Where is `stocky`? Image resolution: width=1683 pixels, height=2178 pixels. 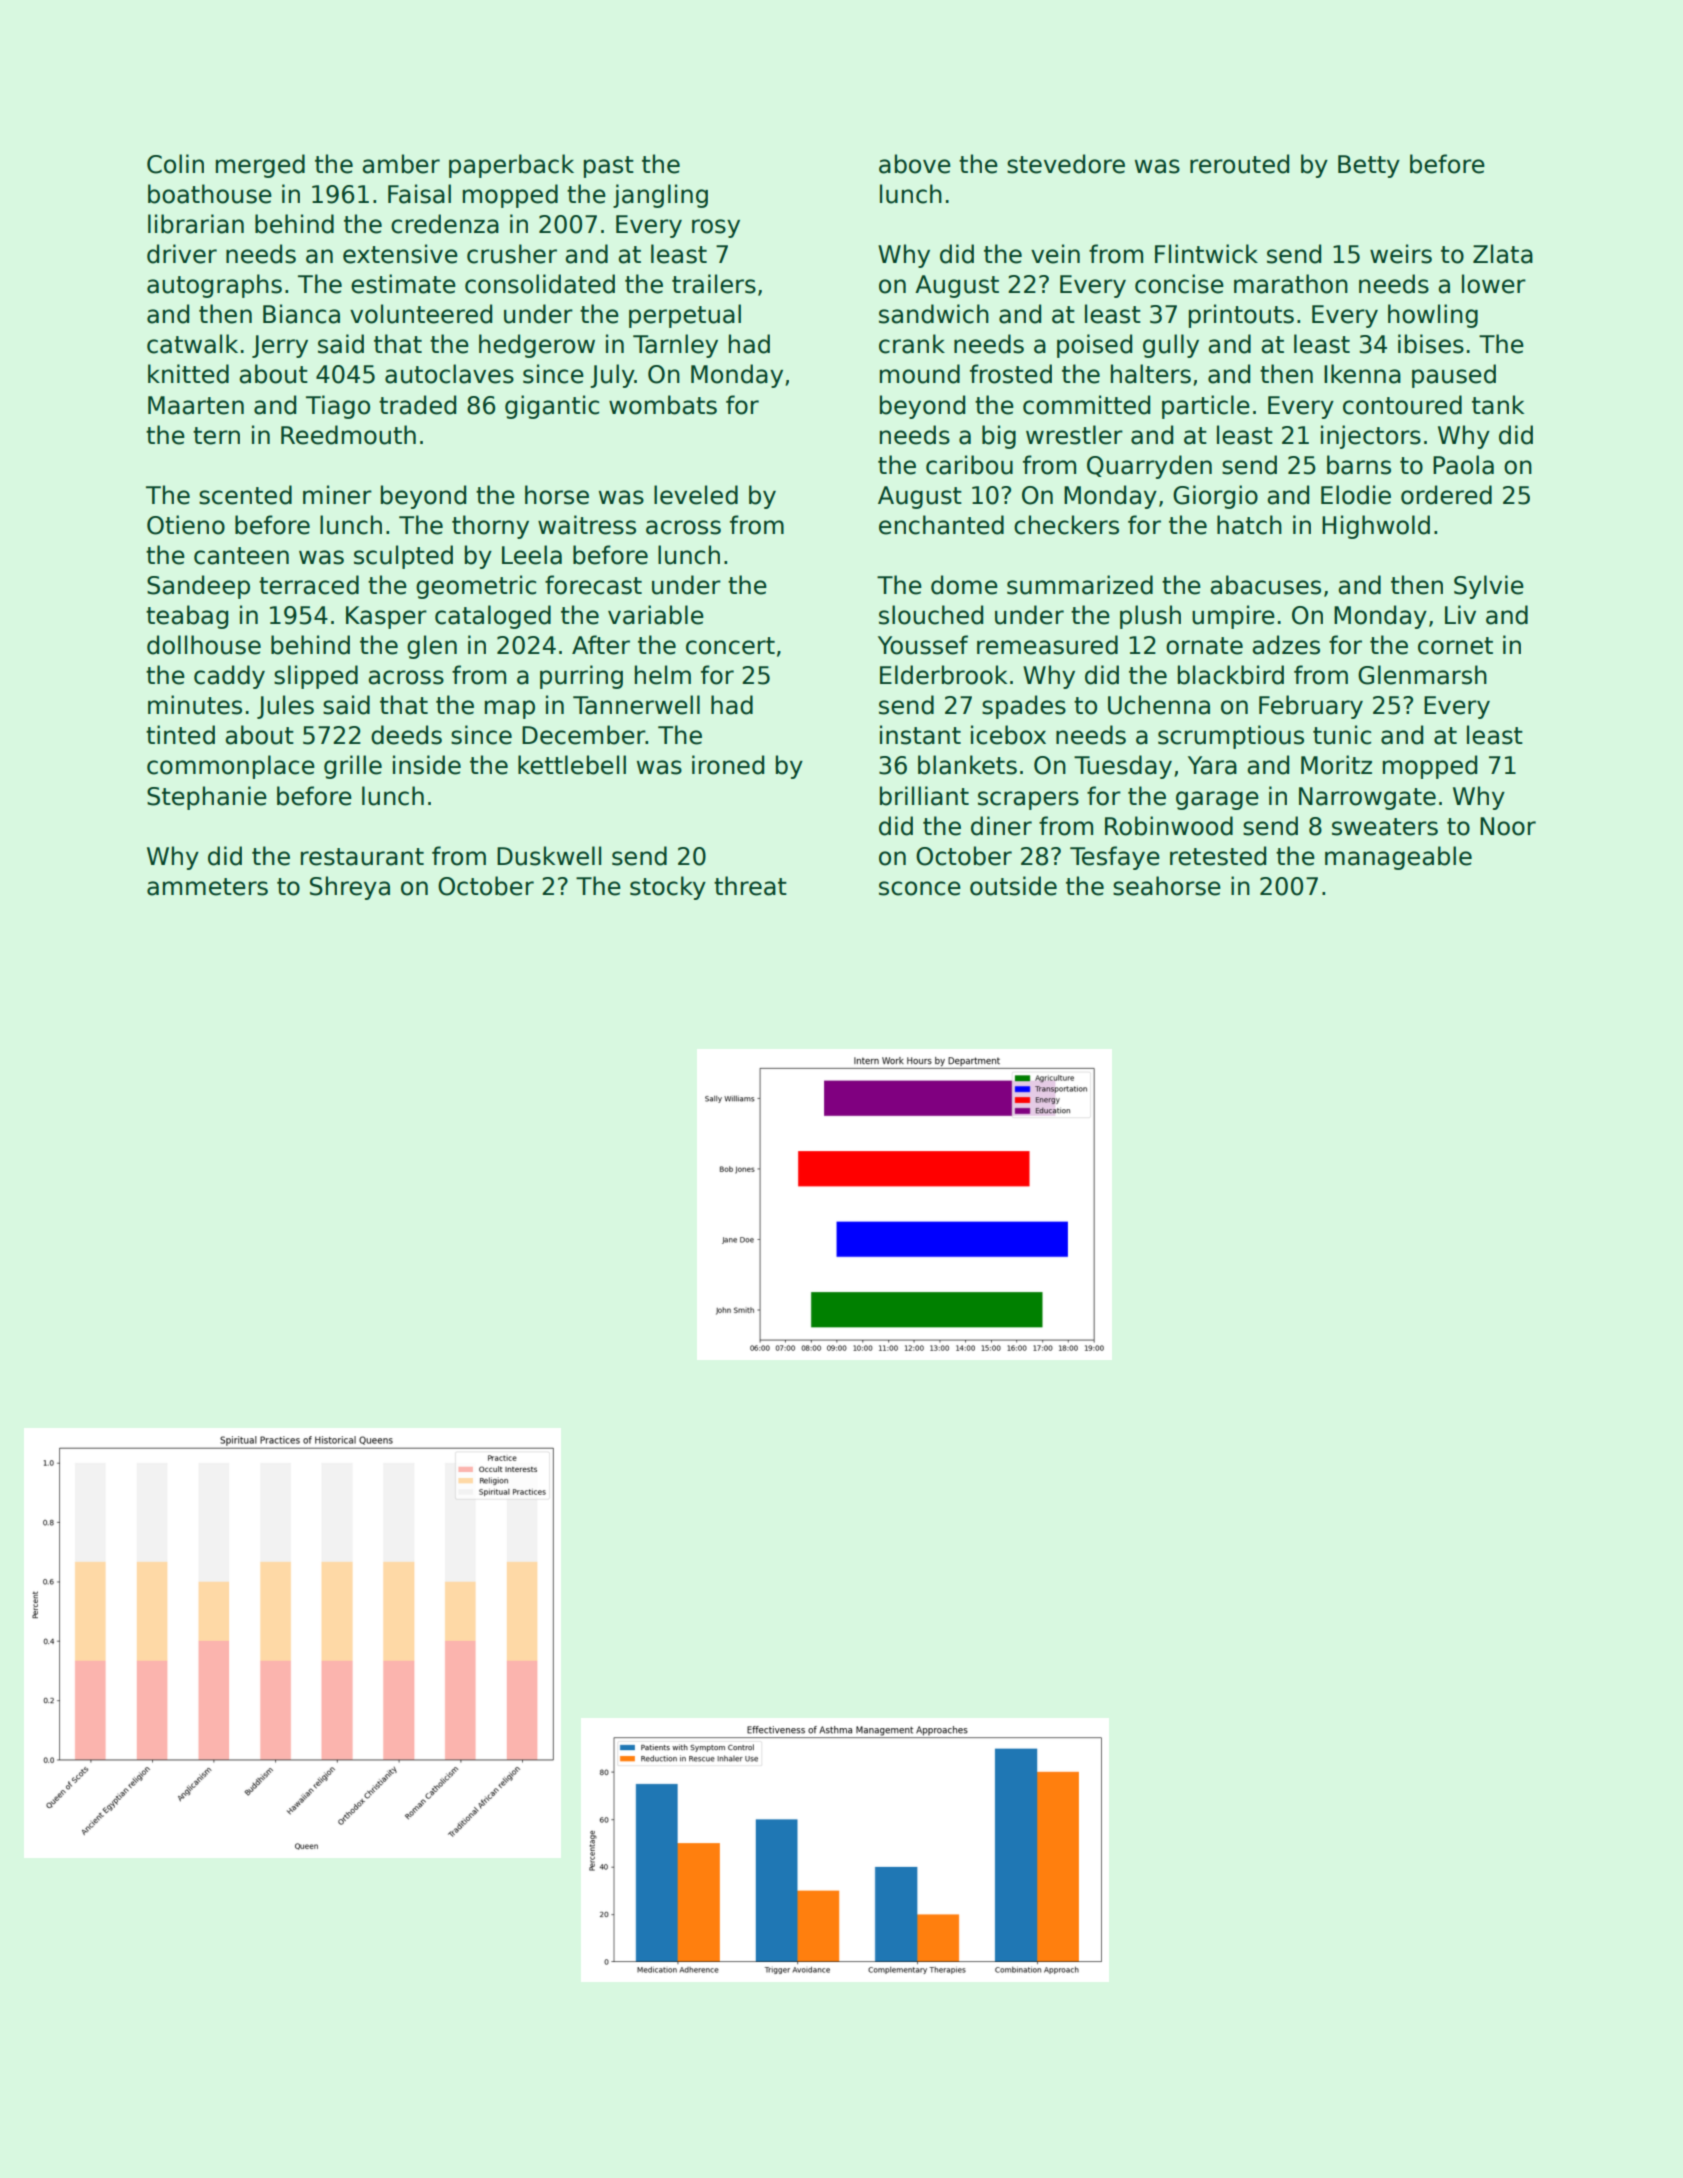 stocky is located at coordinates (668, 888).
